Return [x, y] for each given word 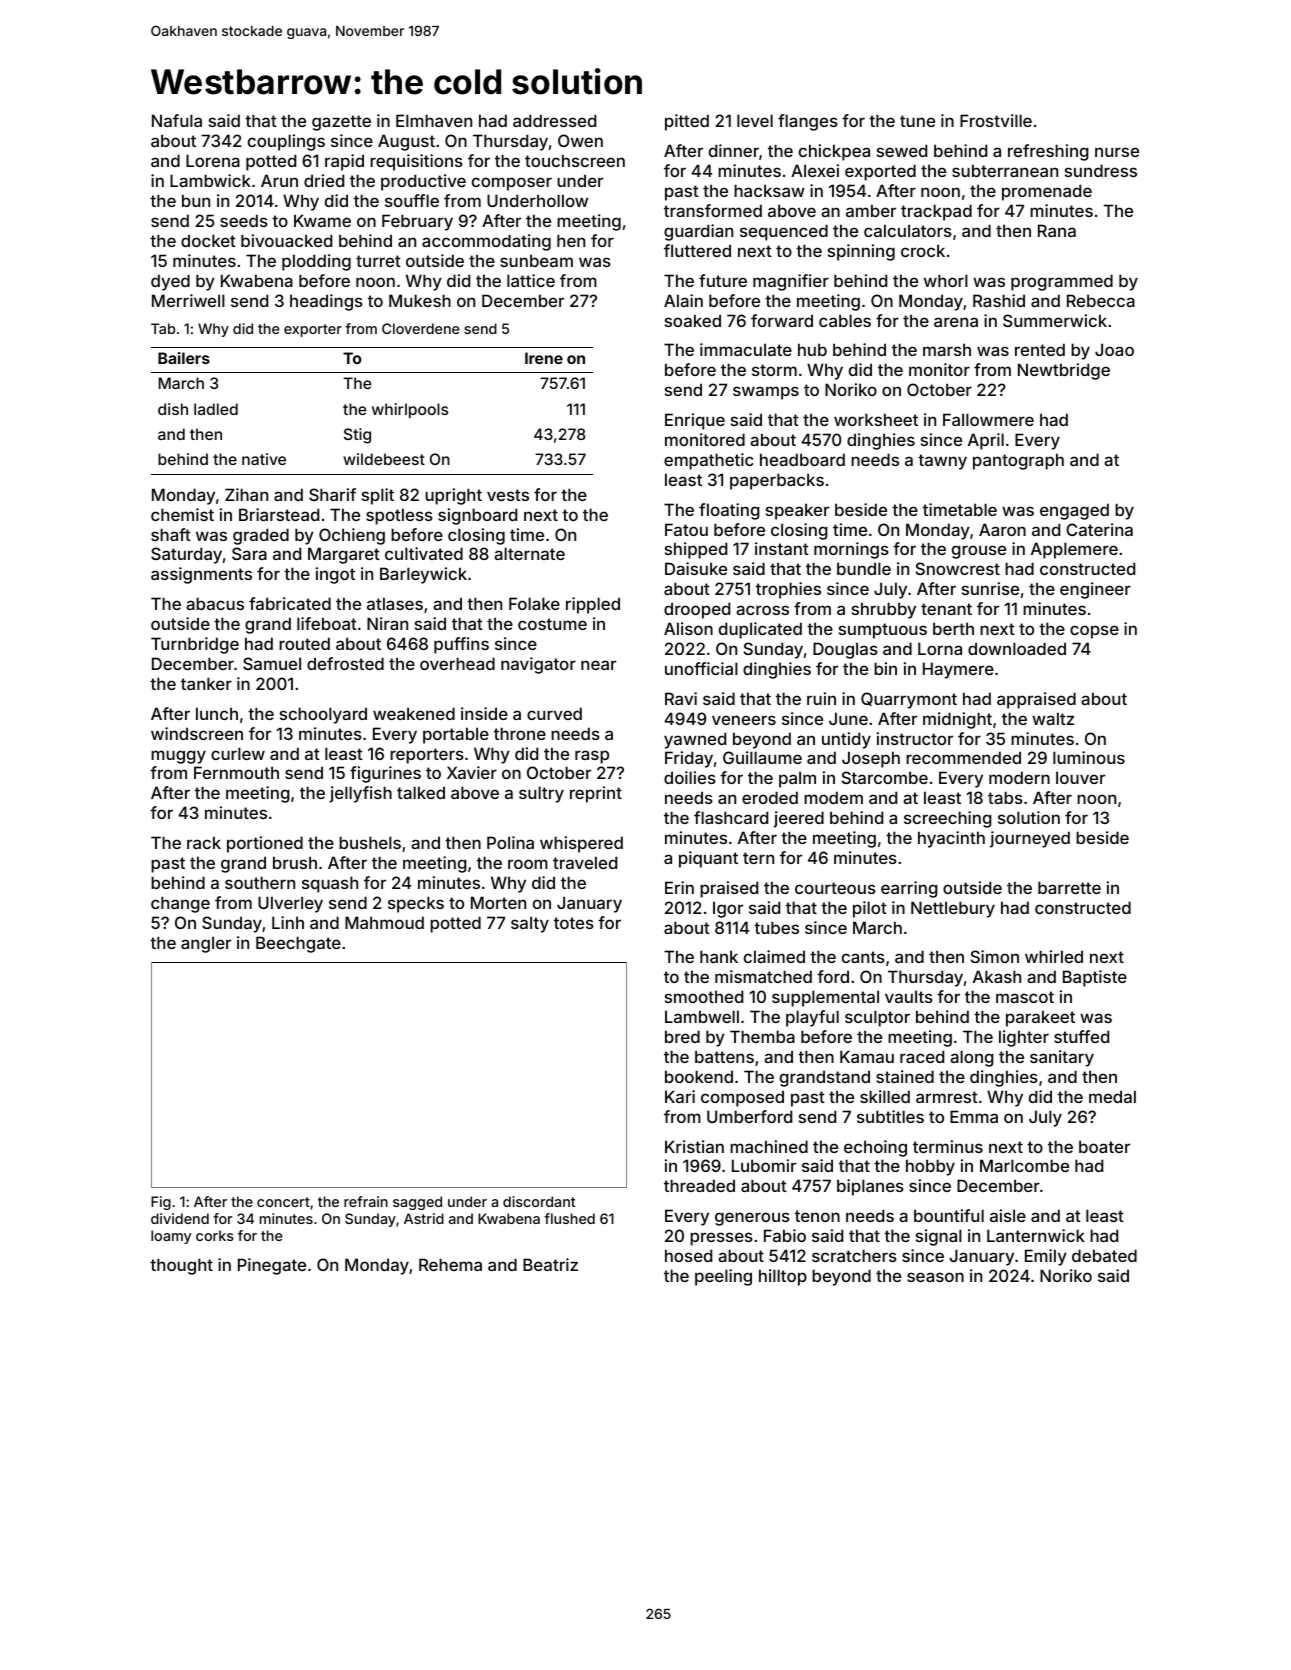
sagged [417, 1203]
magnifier [791, 282]
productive [423, 182]
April [986, 441]
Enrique [695, 421]
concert [283, 1202]
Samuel [272, 663]
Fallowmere [988, 419]
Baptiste [1095, 978]
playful [812, 1018]
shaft [171, 534]
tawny [942, 462]
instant [782, 548]
